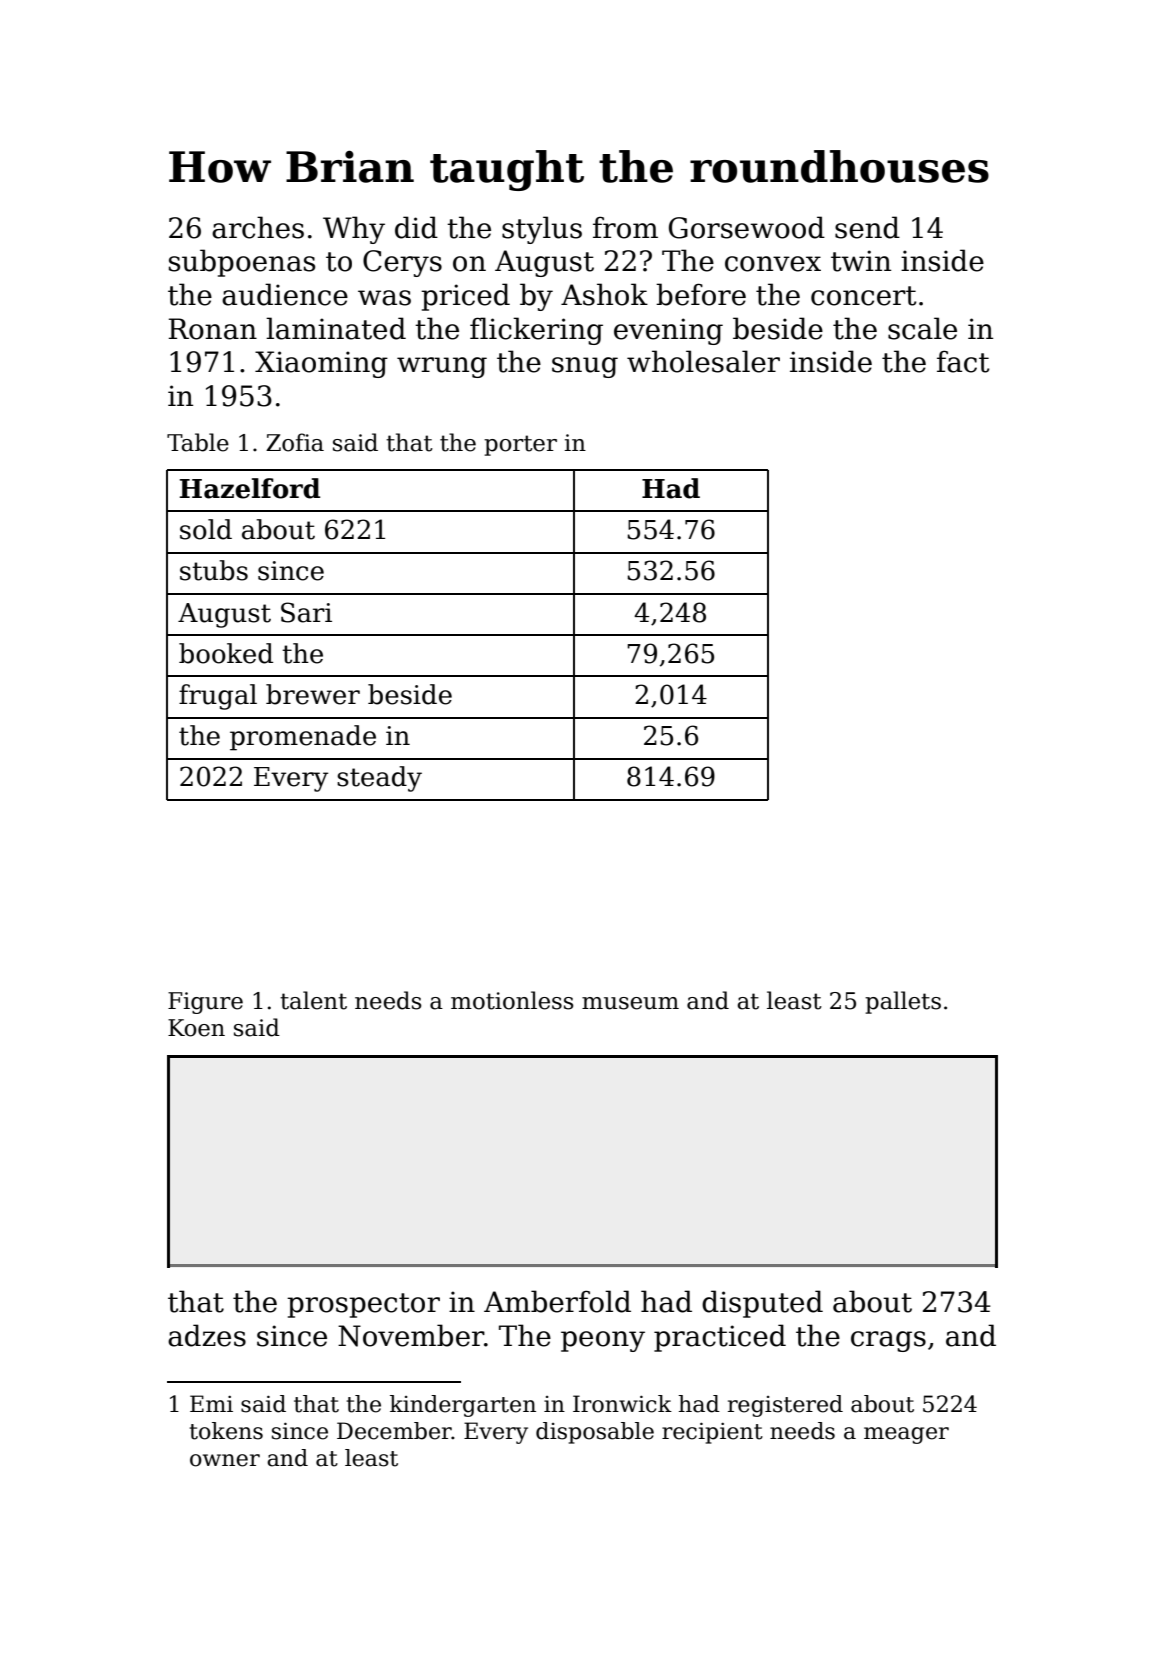  What do you see at coordinates (214, 570) in the image?
I see `stubs` at bounding box center [214, 570].
